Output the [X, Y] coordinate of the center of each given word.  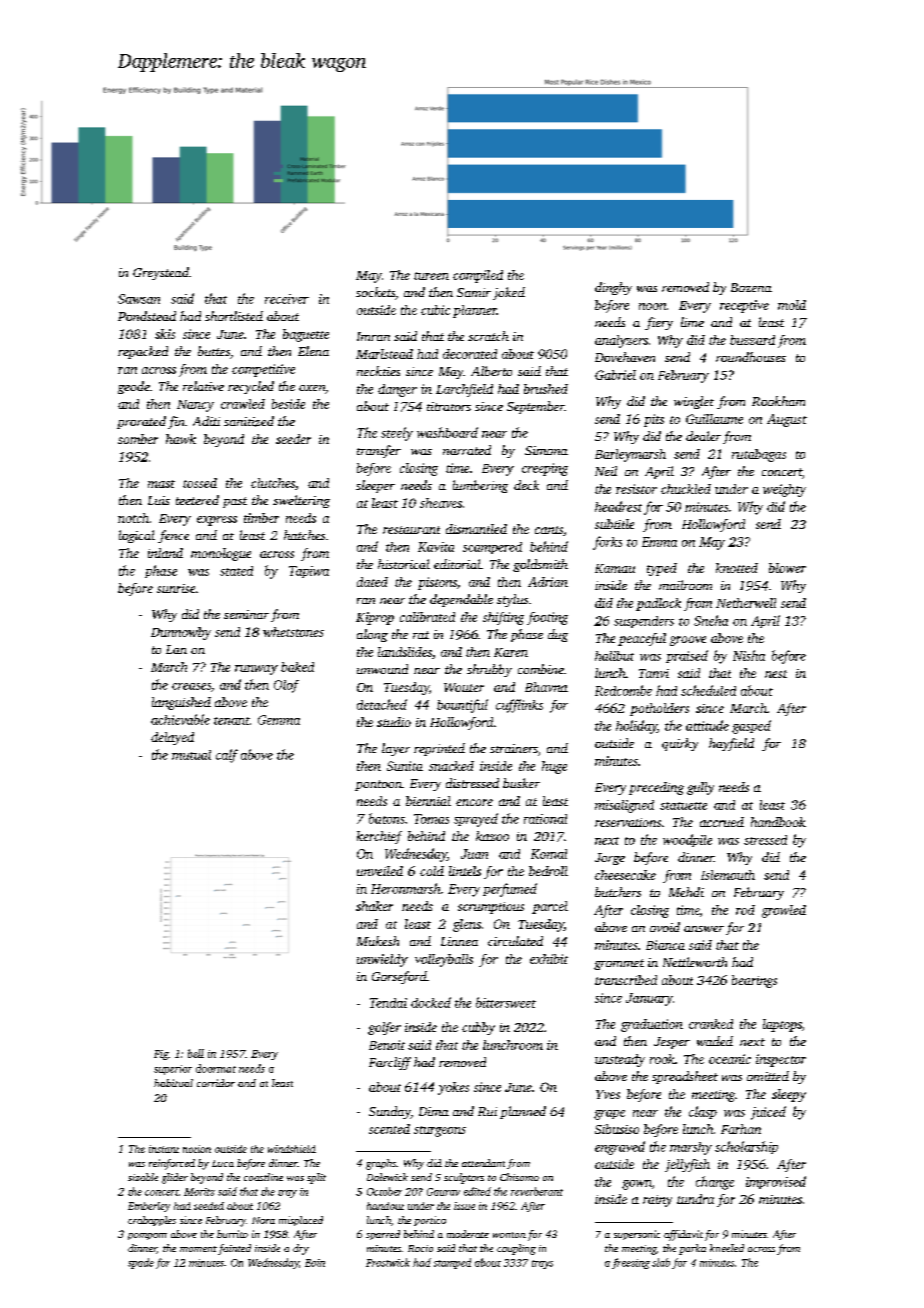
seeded [209, 1206]
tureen [431, 276]
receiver [287, 299]
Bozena [751, 287]
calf [227, 756]
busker [521, 783]
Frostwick [388, 1262]
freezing [631, 1263]
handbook [778, 822]
